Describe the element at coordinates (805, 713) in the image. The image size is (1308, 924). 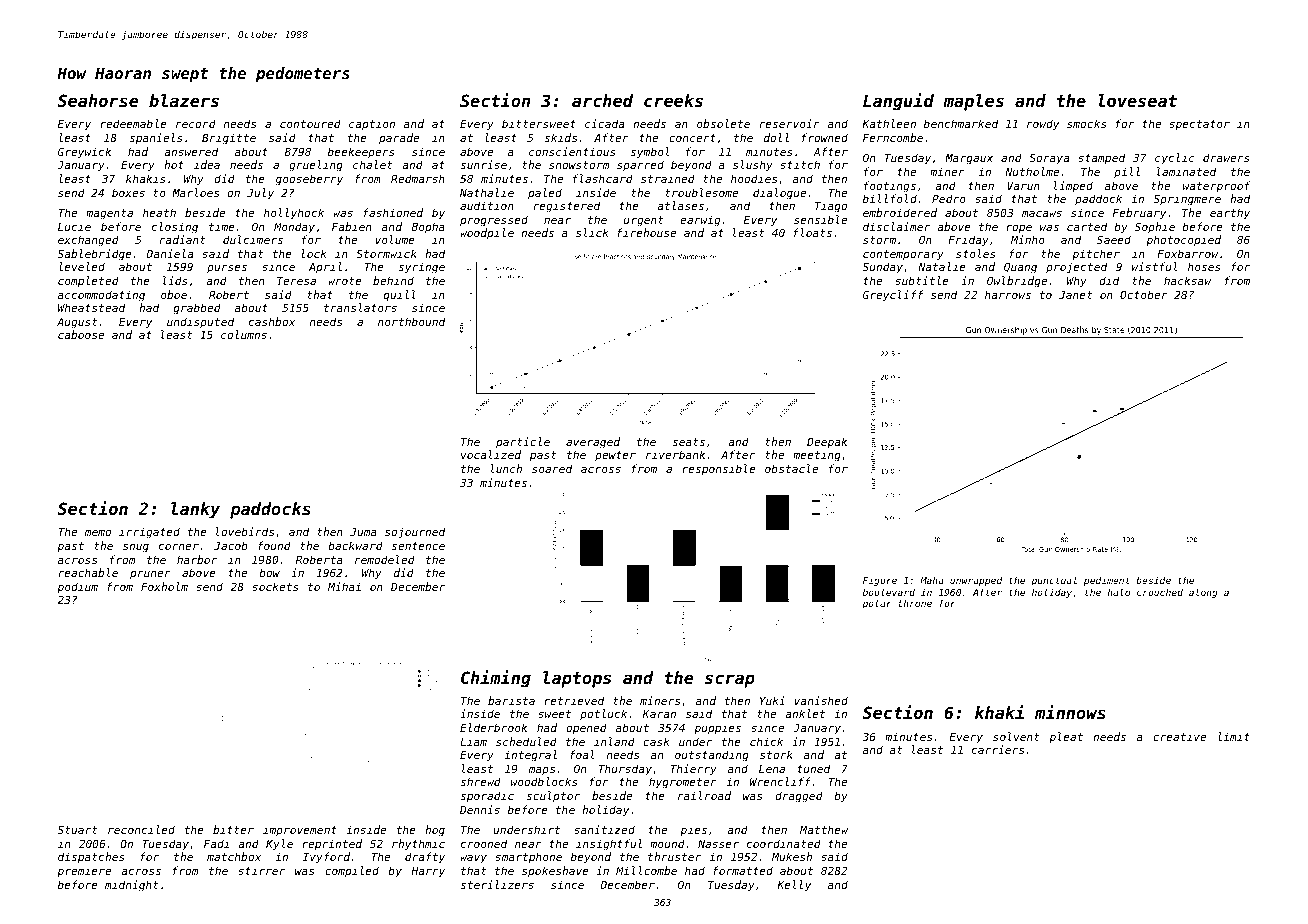
I see `anklet` at that location.
